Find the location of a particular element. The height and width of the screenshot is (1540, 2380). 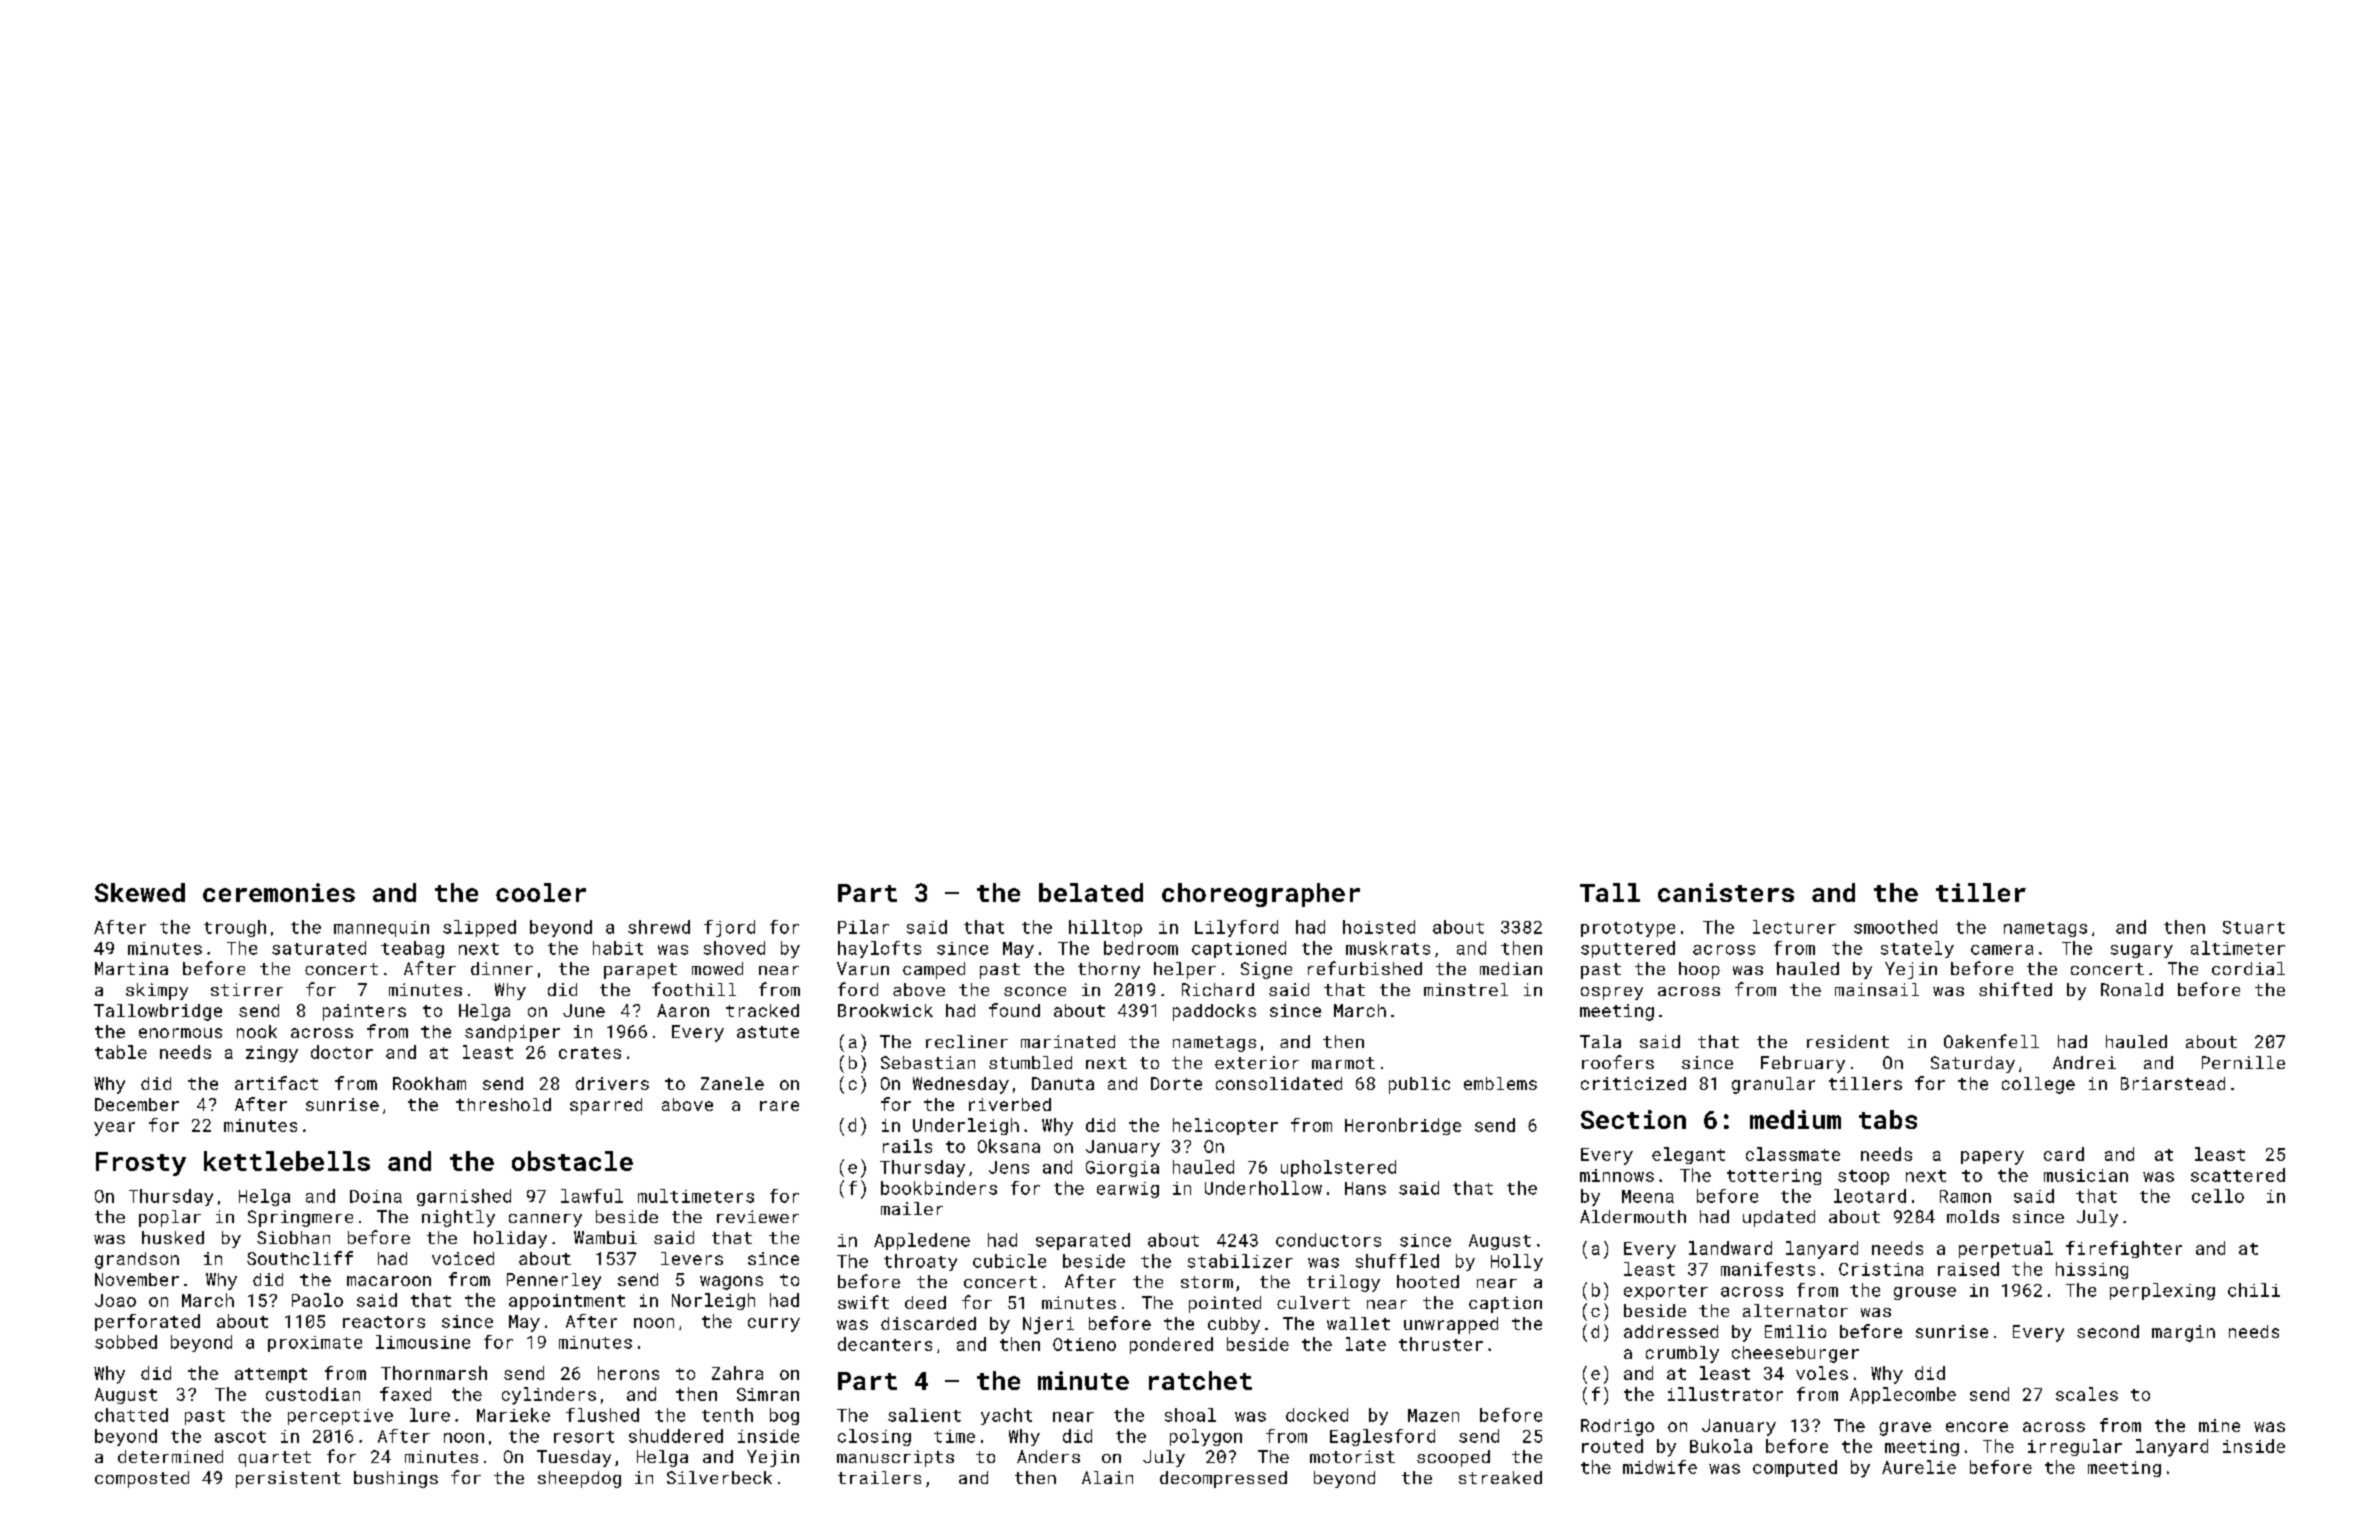

lawful is located at coordinates (592, 1196).
